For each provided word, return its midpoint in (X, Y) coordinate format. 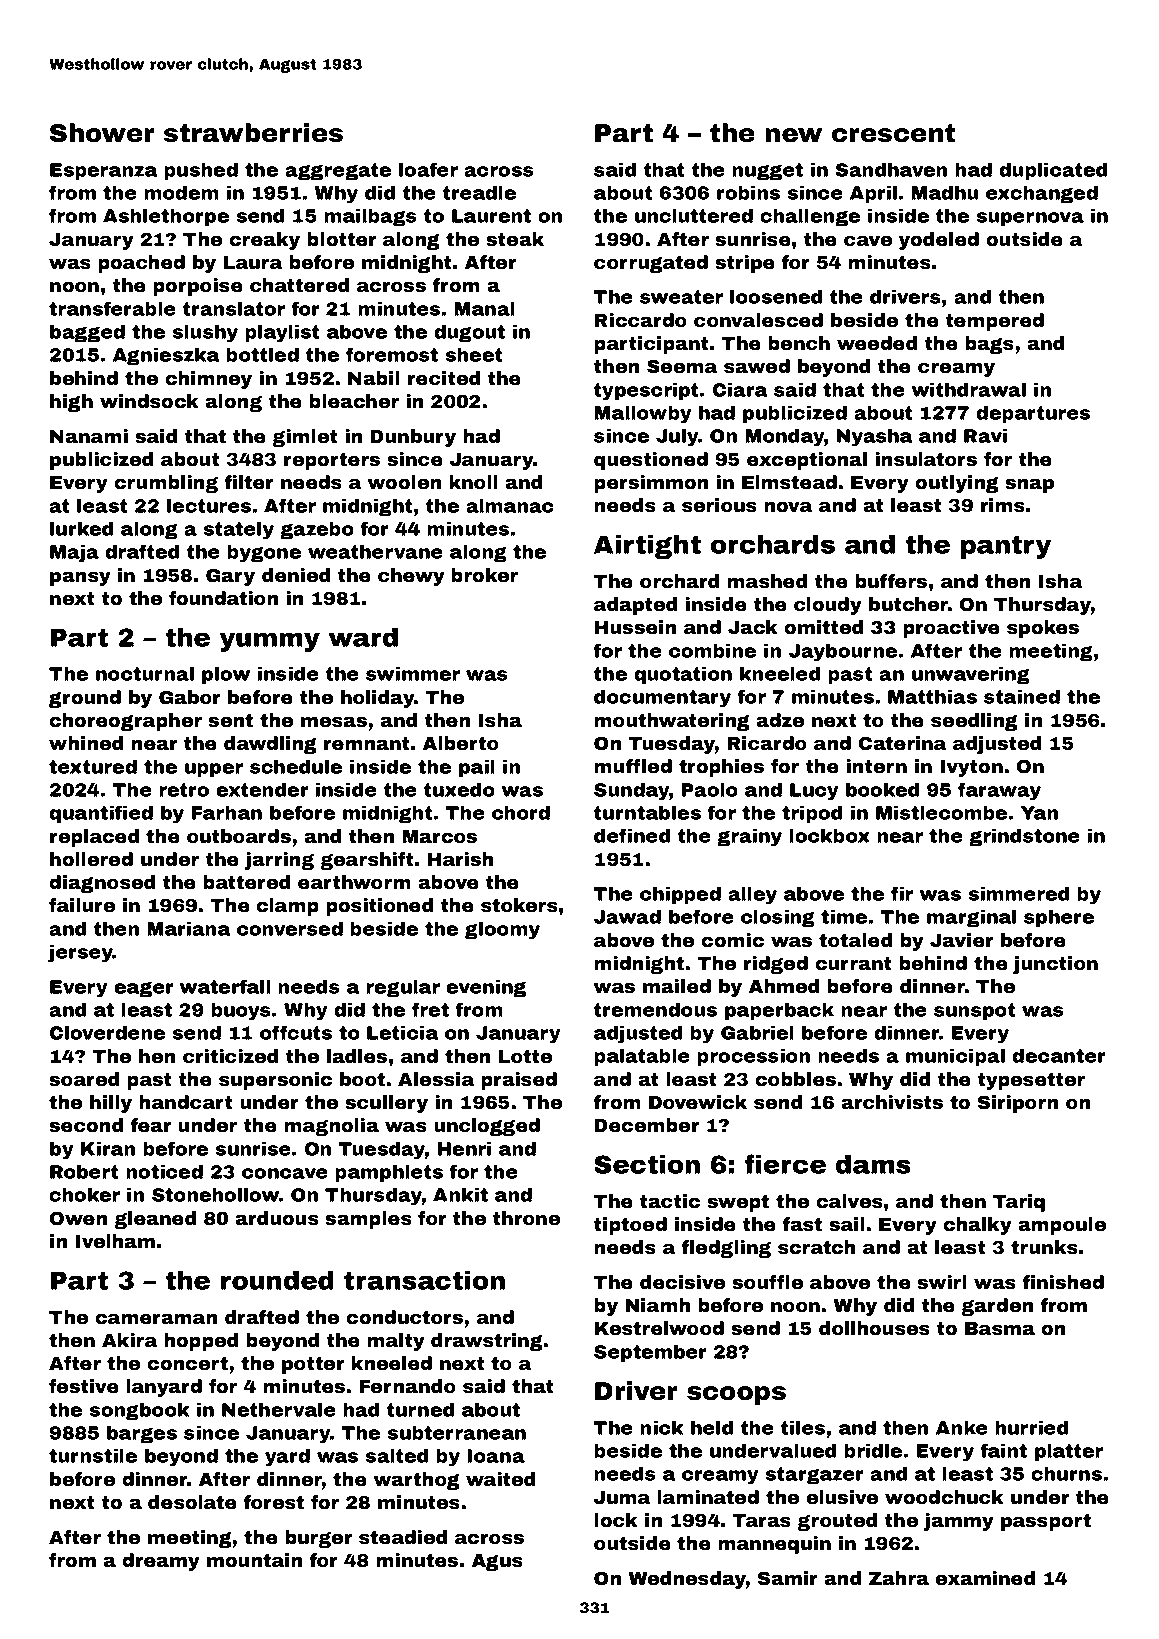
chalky (977, 1226)
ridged (776, 965)
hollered (91, 859)
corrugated (651, 264)
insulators (926, 459)
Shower (102, 133)
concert (187, 1364)
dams (873, 1164)
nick (661, 1427)
